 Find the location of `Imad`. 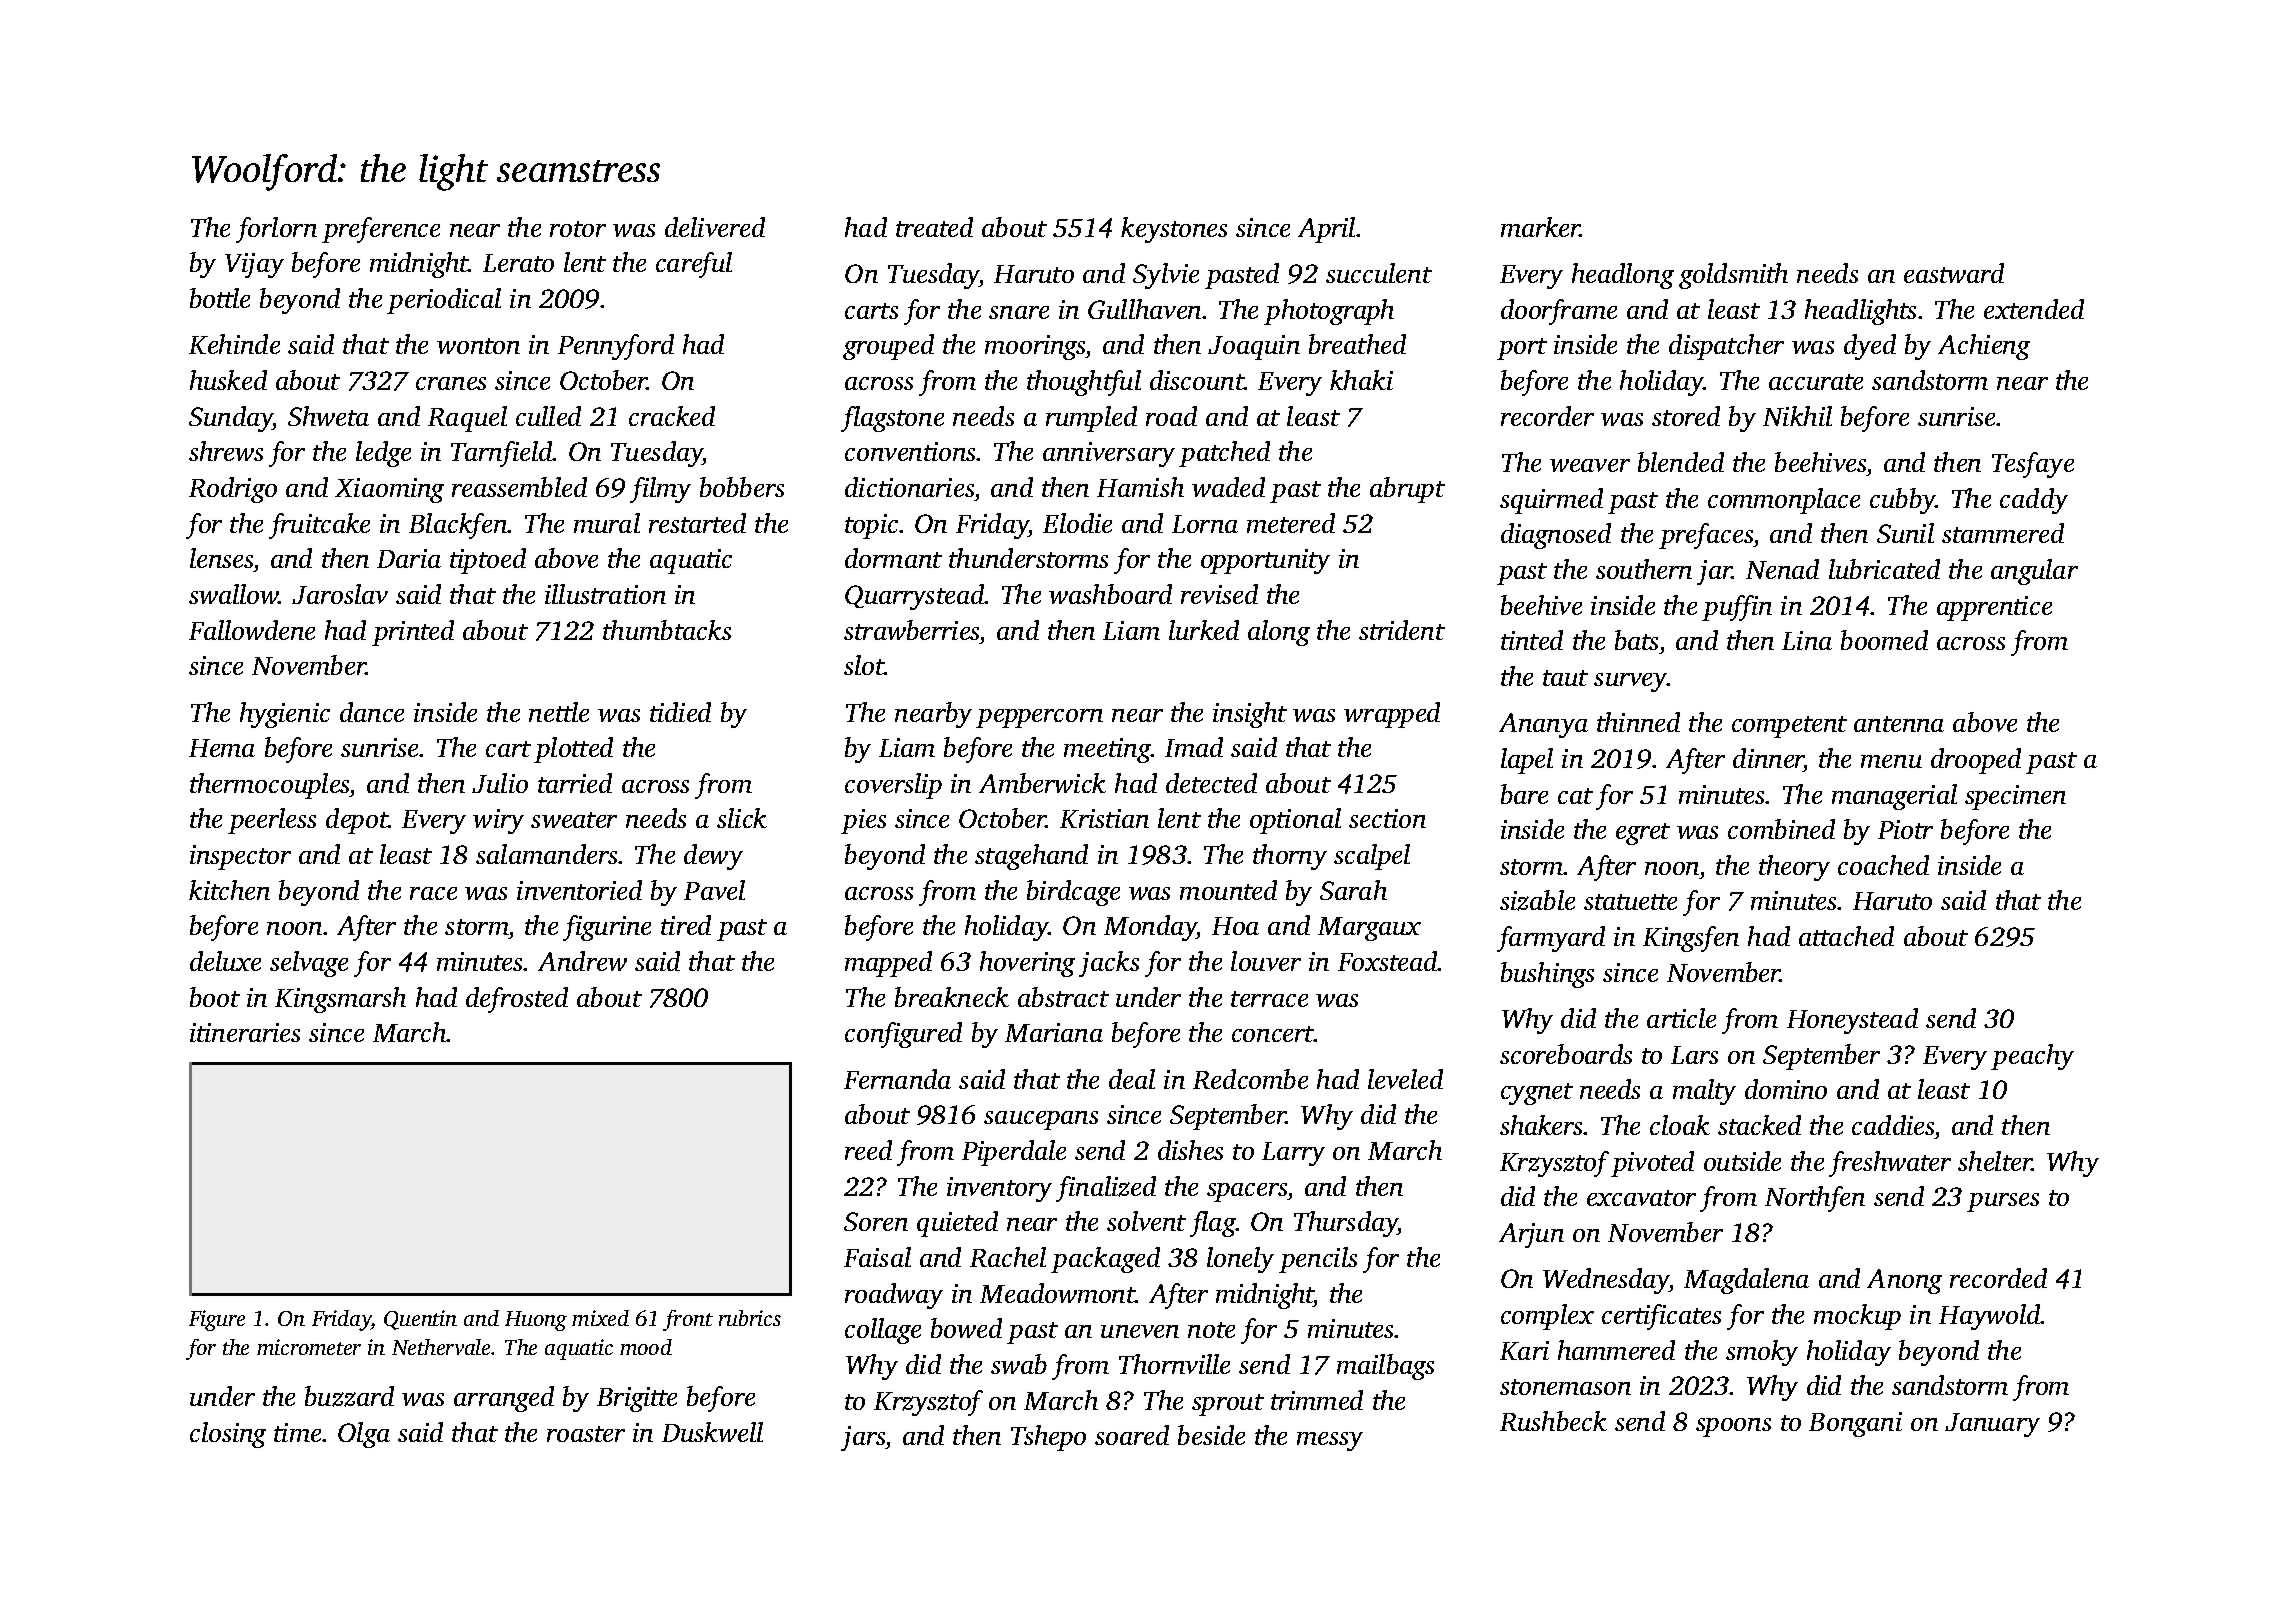

Imad is located at coordinates (1194, 747).
